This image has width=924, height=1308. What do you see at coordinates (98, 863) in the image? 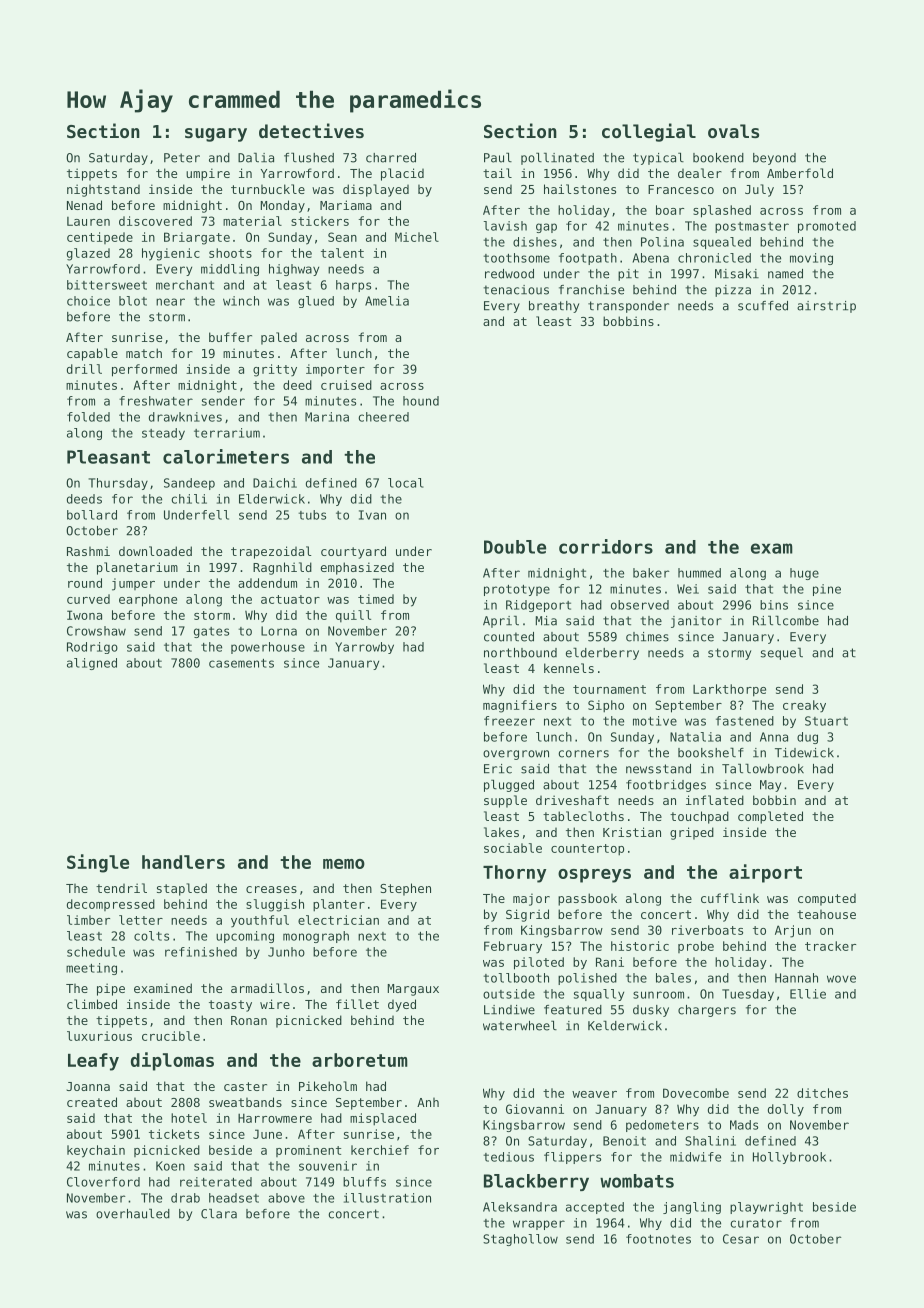
I see `Single` at bounding box center [98, 863].
